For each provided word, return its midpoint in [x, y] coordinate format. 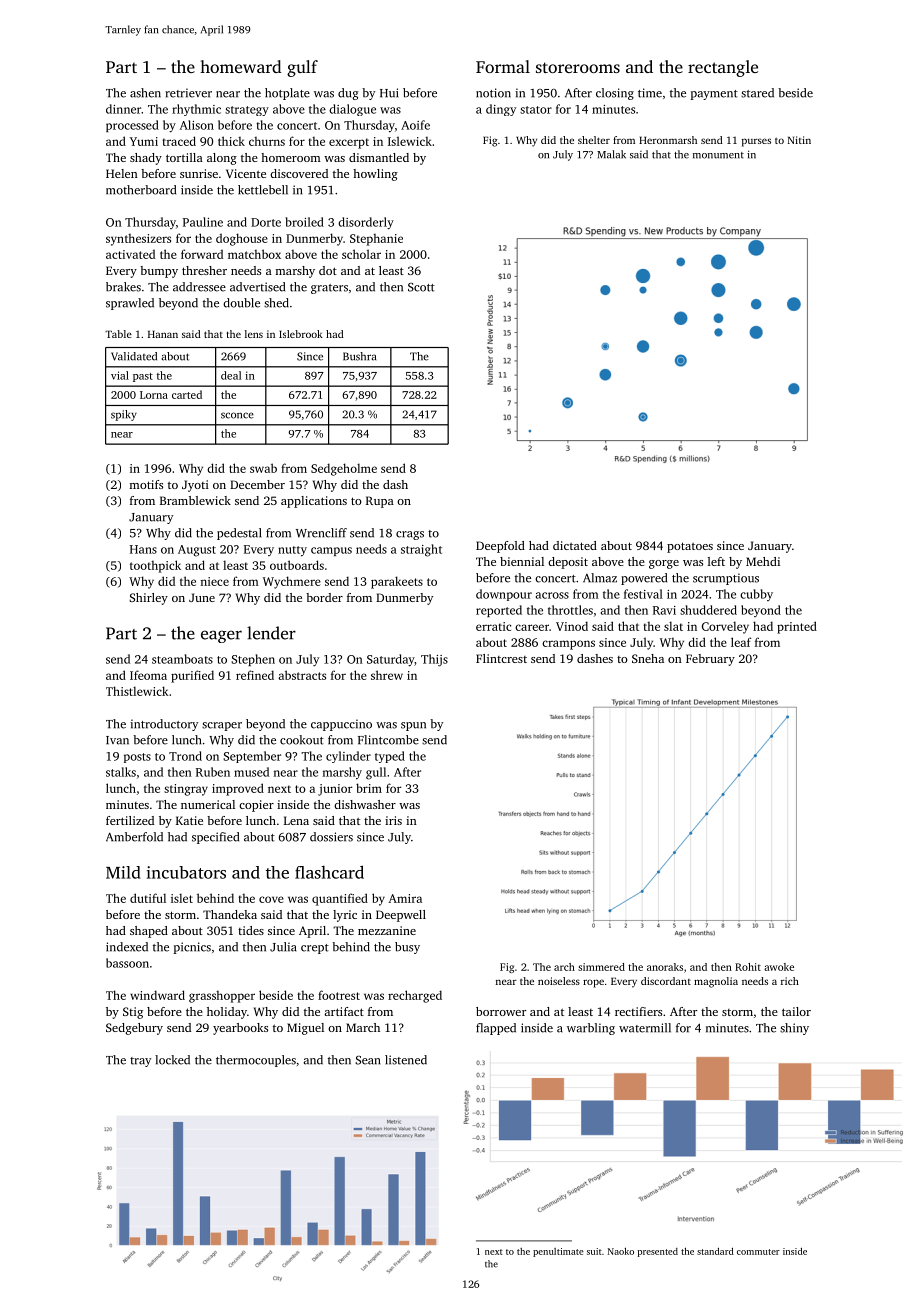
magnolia [716, 982]
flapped [496, 1029]
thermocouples [256, 1061]
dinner [123, 109]
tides [251, 930]
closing [615, 94]
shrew [387, 675]
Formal [503, 66]
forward [202, 254]
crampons [568, 645]
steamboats [182, 659]
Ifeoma [148, 675]
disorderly [366, 223]
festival [643, 594]
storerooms [578, 67]
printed [797, 627]
